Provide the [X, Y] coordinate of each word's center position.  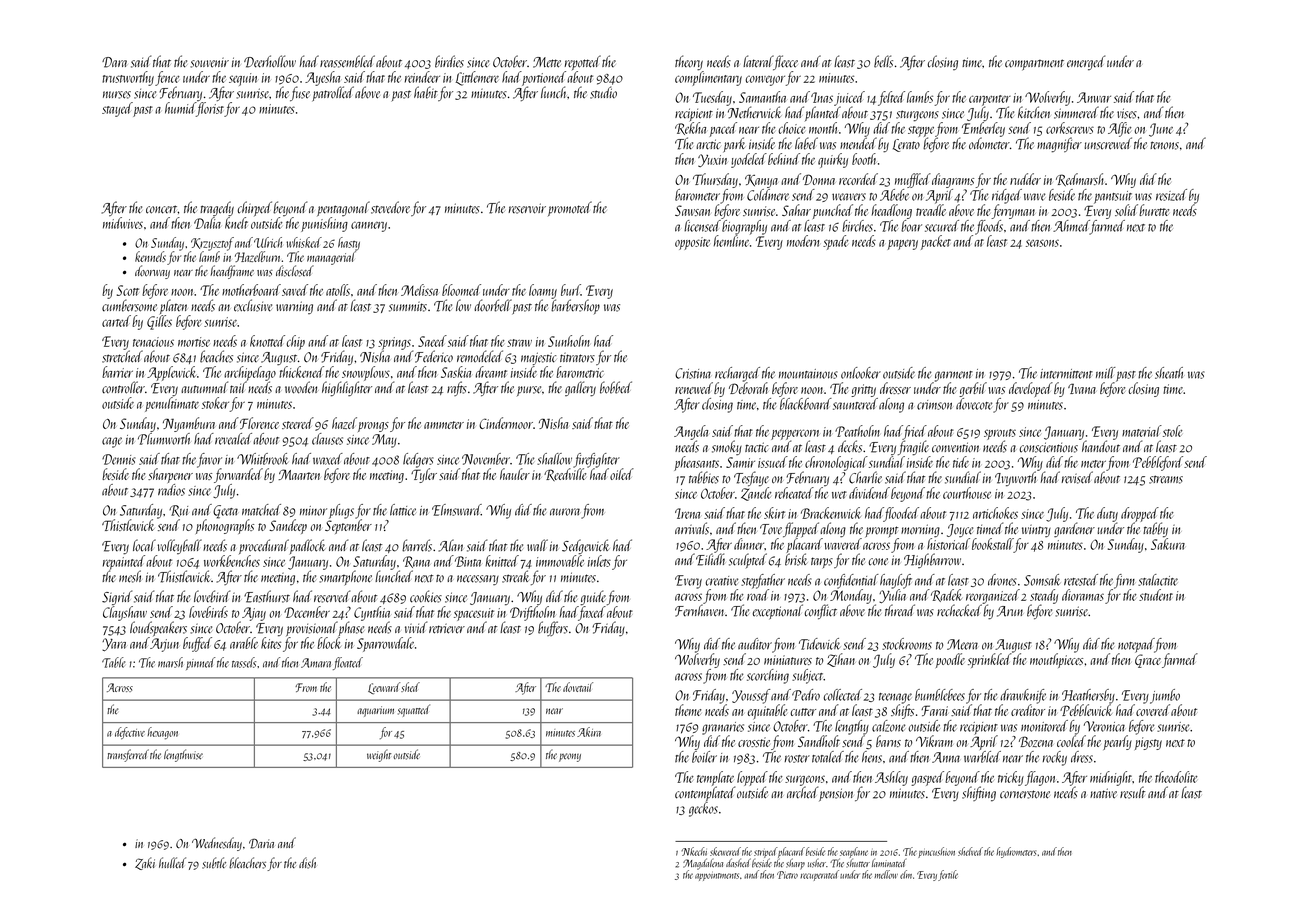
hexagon [162, 733]
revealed [233, 439]
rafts [457, 388]
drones [1002, 580]
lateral [758, 61]
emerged [1086, 63]
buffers [553, 628]
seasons [1042, 243]
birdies [449, 61]
